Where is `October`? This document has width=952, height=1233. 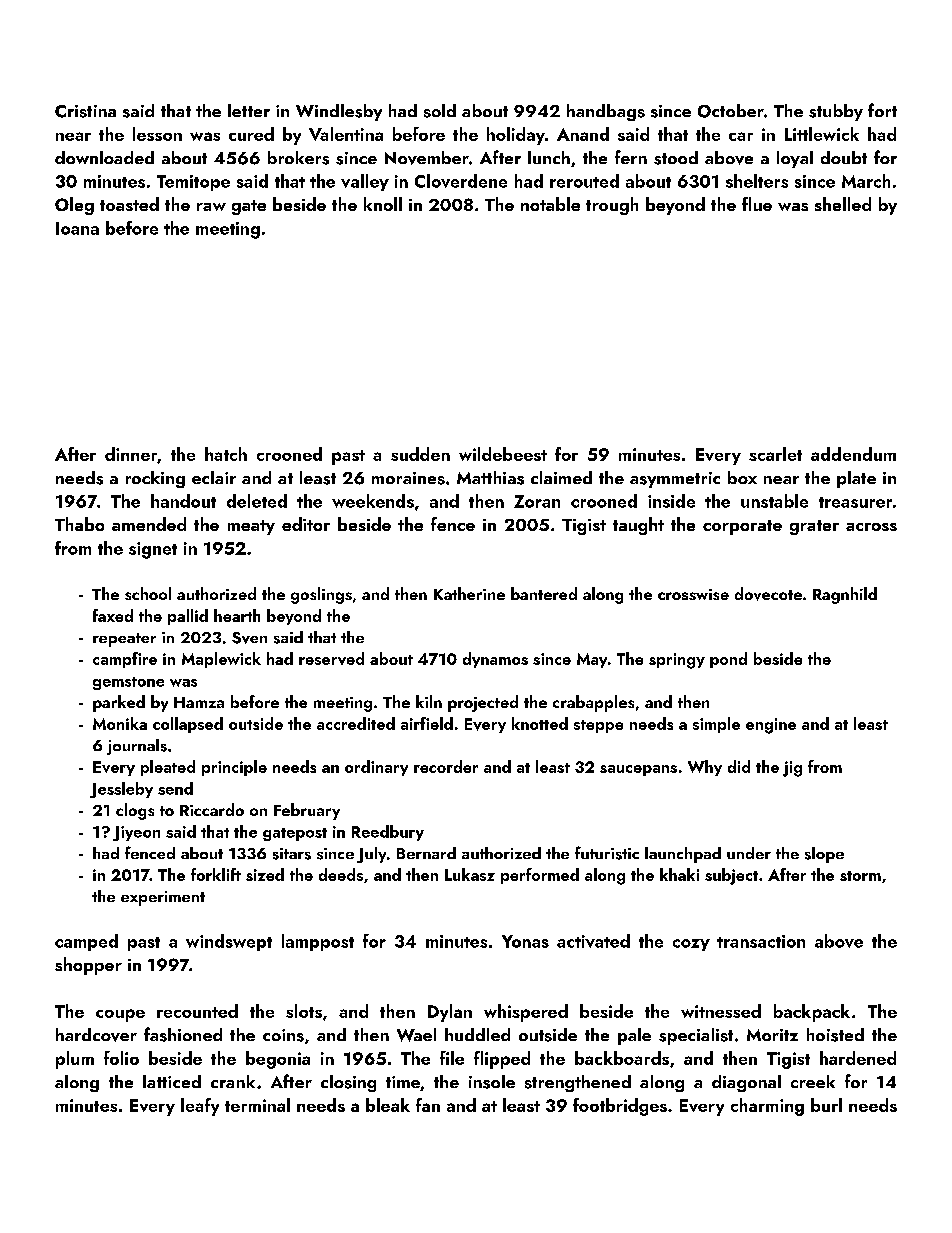 October is located at coordinates (731, 111).
